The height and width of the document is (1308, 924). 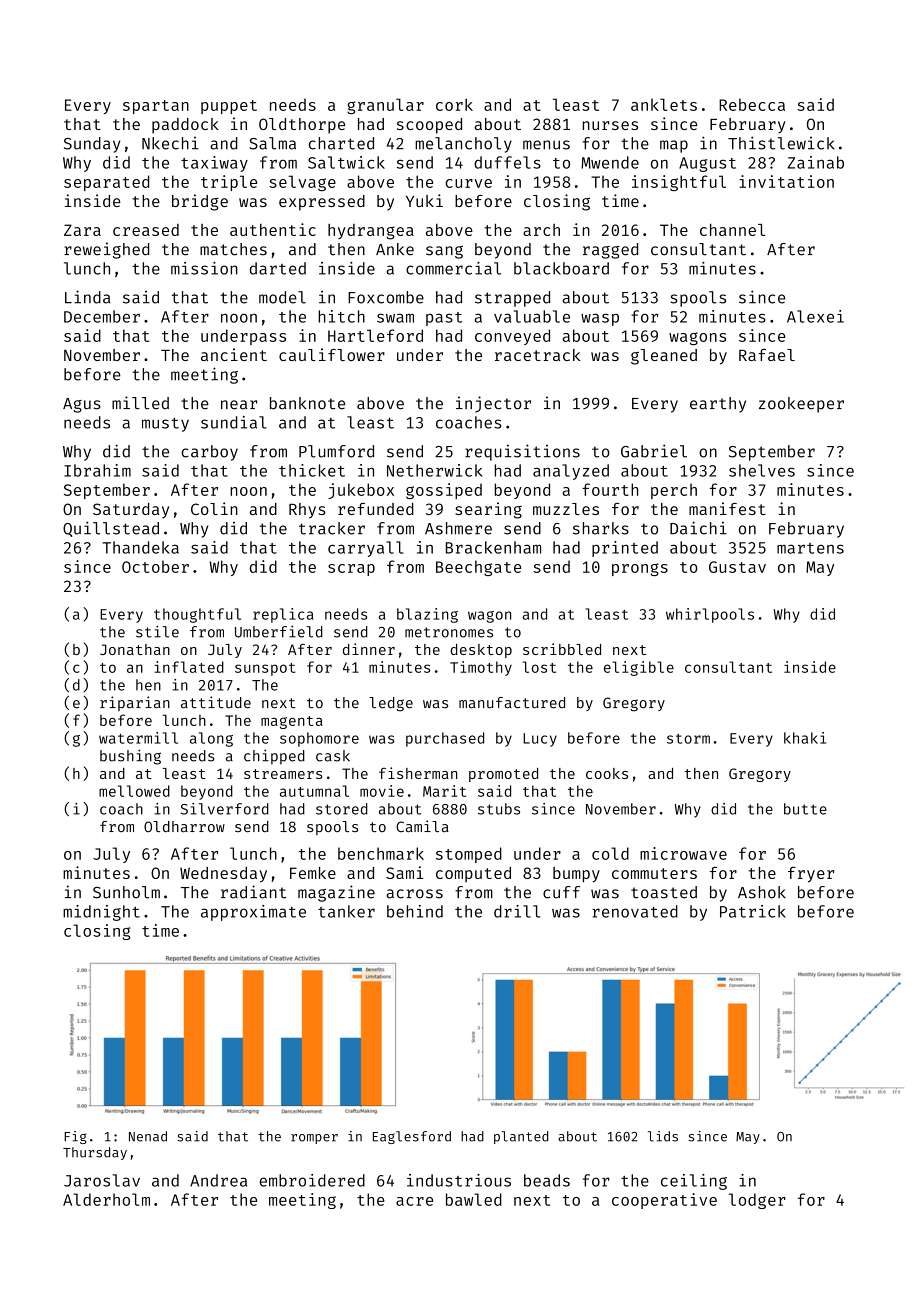 What do you see at coordinates (473, 874) in the document?
I see `computed` at bounding box center [473, 874].
